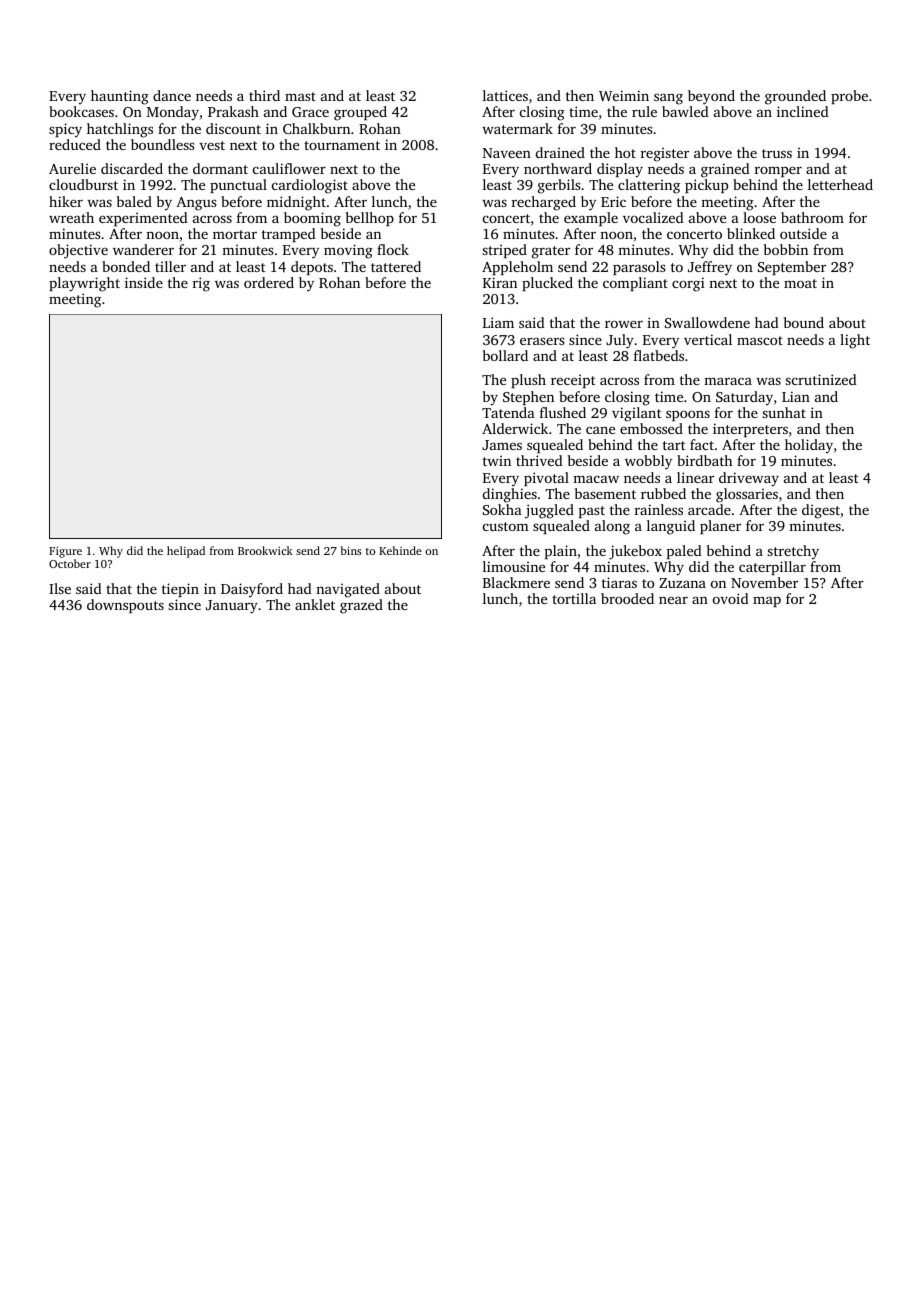  Describe the element at coordinates (235, 234) in the image. I see `mortar` at that location.
